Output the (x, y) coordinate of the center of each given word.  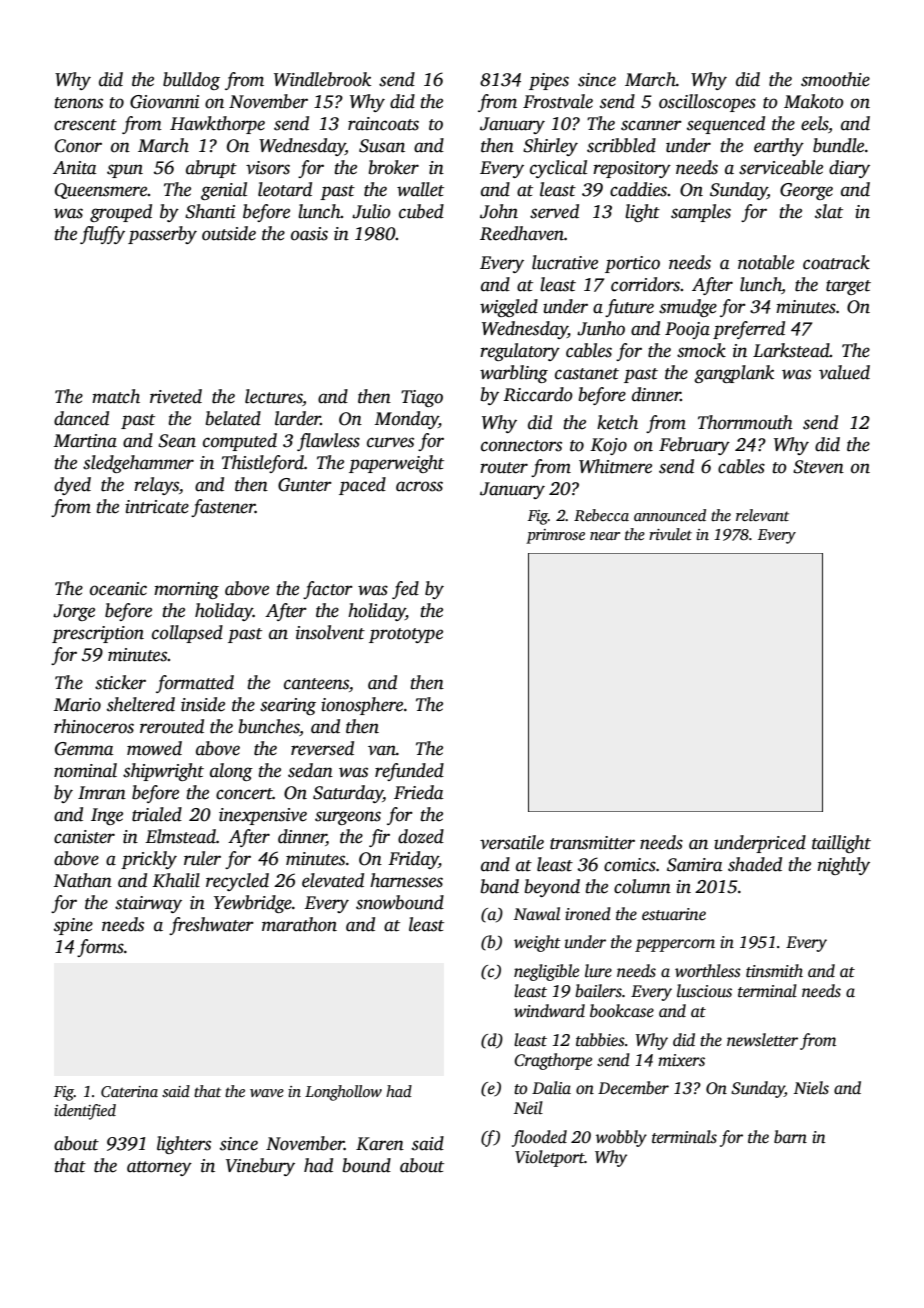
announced (670, 515)
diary (849, 169)
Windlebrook (322, 79)
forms (100, 948)
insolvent (330, 632)
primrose (555, 536)
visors (268, 168)
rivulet (670, 534)
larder (298, 418)
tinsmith (774, 971)
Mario (77, 705)
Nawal (537, 913)
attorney (159, 1168)
